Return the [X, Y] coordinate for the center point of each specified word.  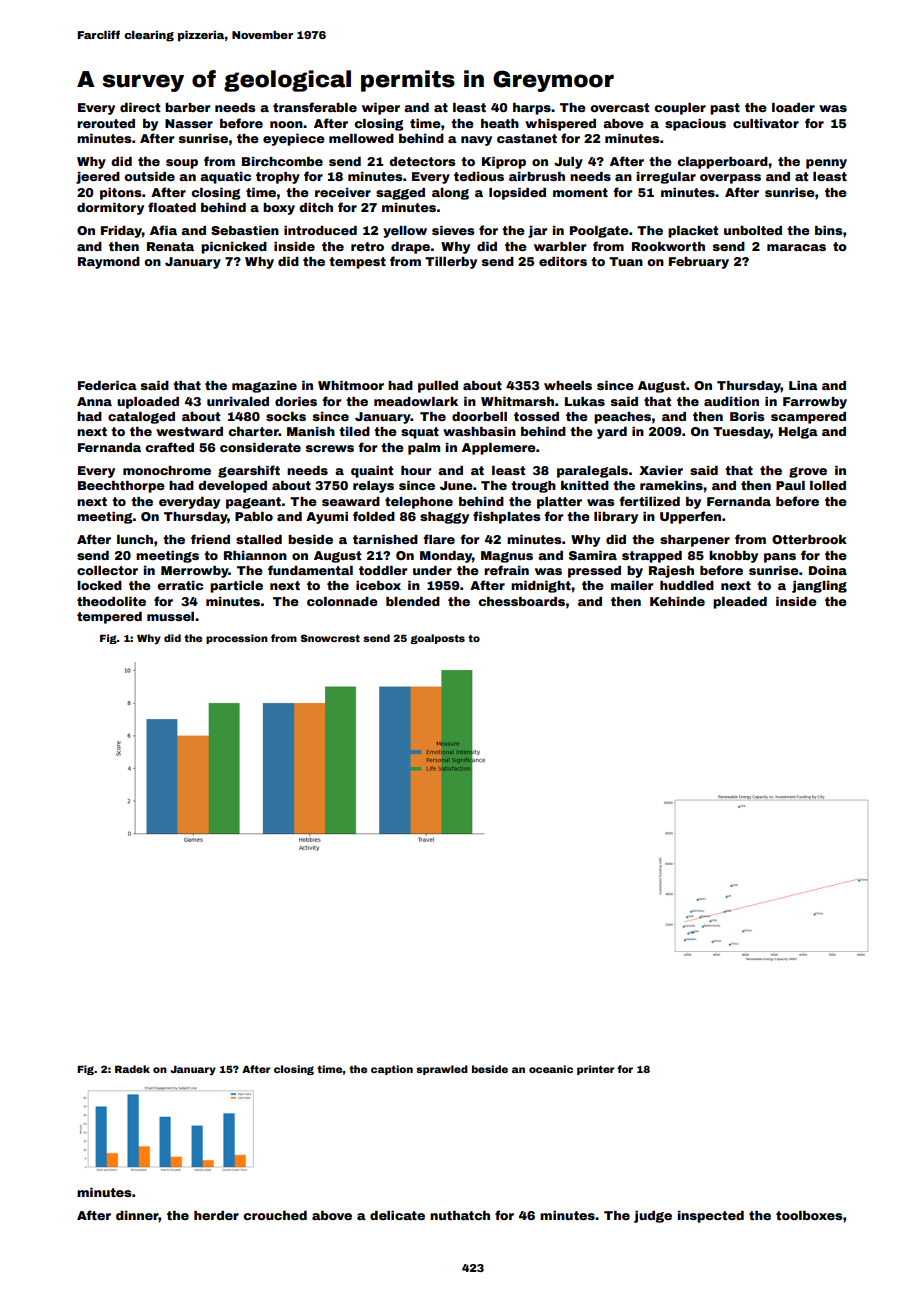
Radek [132, 1069]
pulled [438, 387]
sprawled [442, 1070]
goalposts [437, 639]
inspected [711, 1217]
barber [188, 107]
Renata [170, 246]
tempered [109, 618]
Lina [803, 385]
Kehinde [677, 601]
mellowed [361, 138]
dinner [137, 1216]
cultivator [766, 123]
